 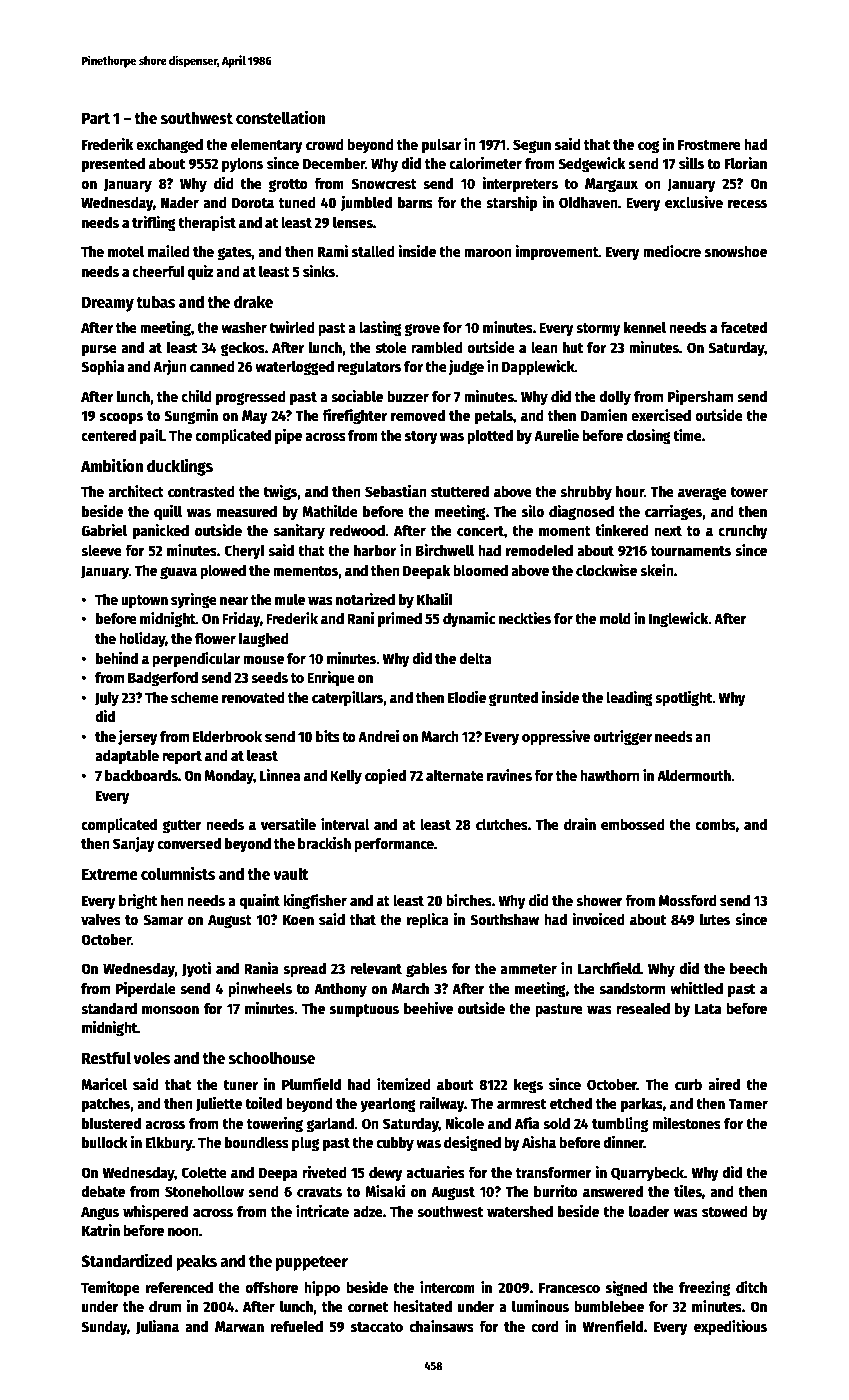 I want to click on constellation, so click(x=281, y=117).
